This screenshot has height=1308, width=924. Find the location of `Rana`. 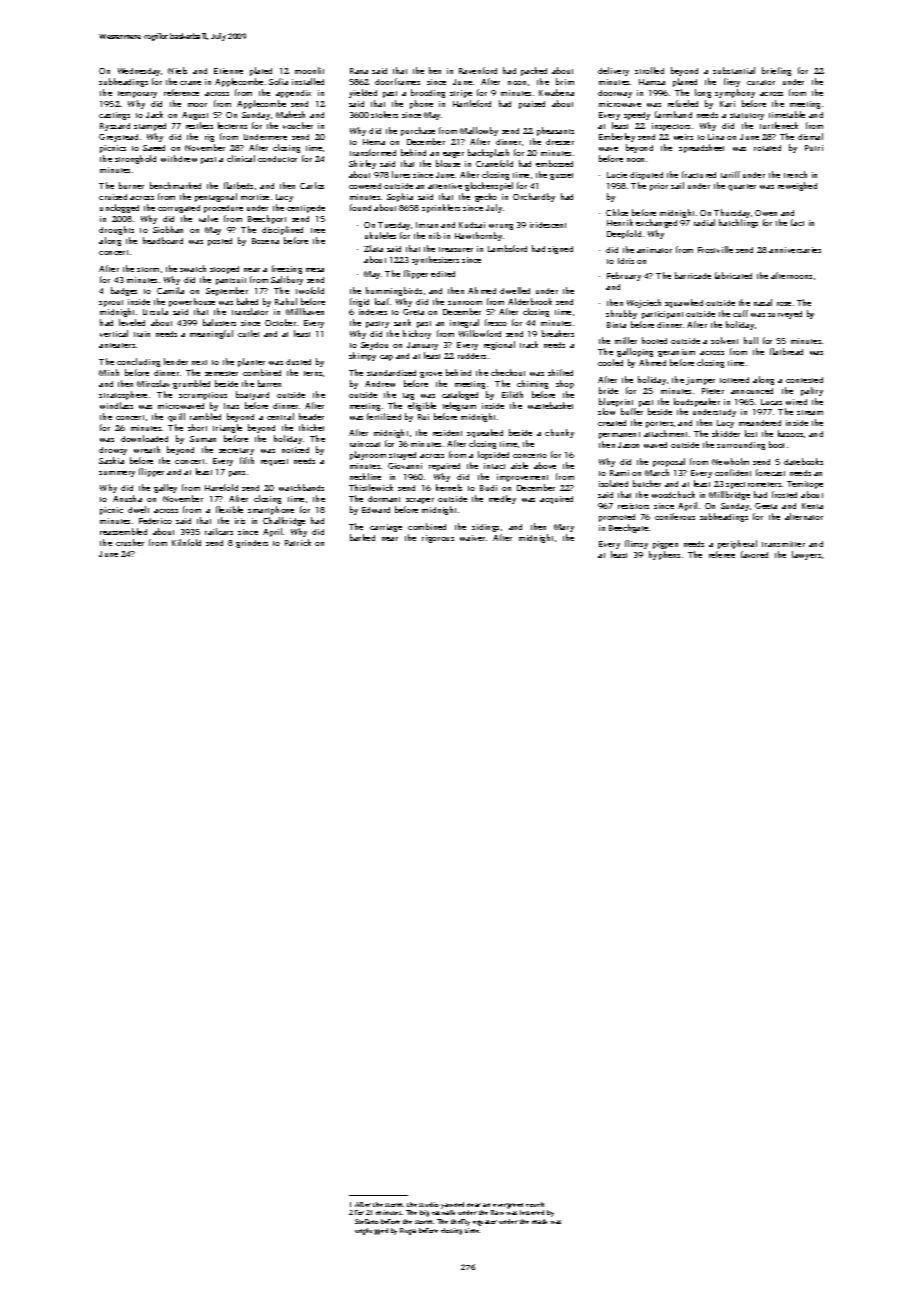

Rana is located at coordinates (359, 71).
